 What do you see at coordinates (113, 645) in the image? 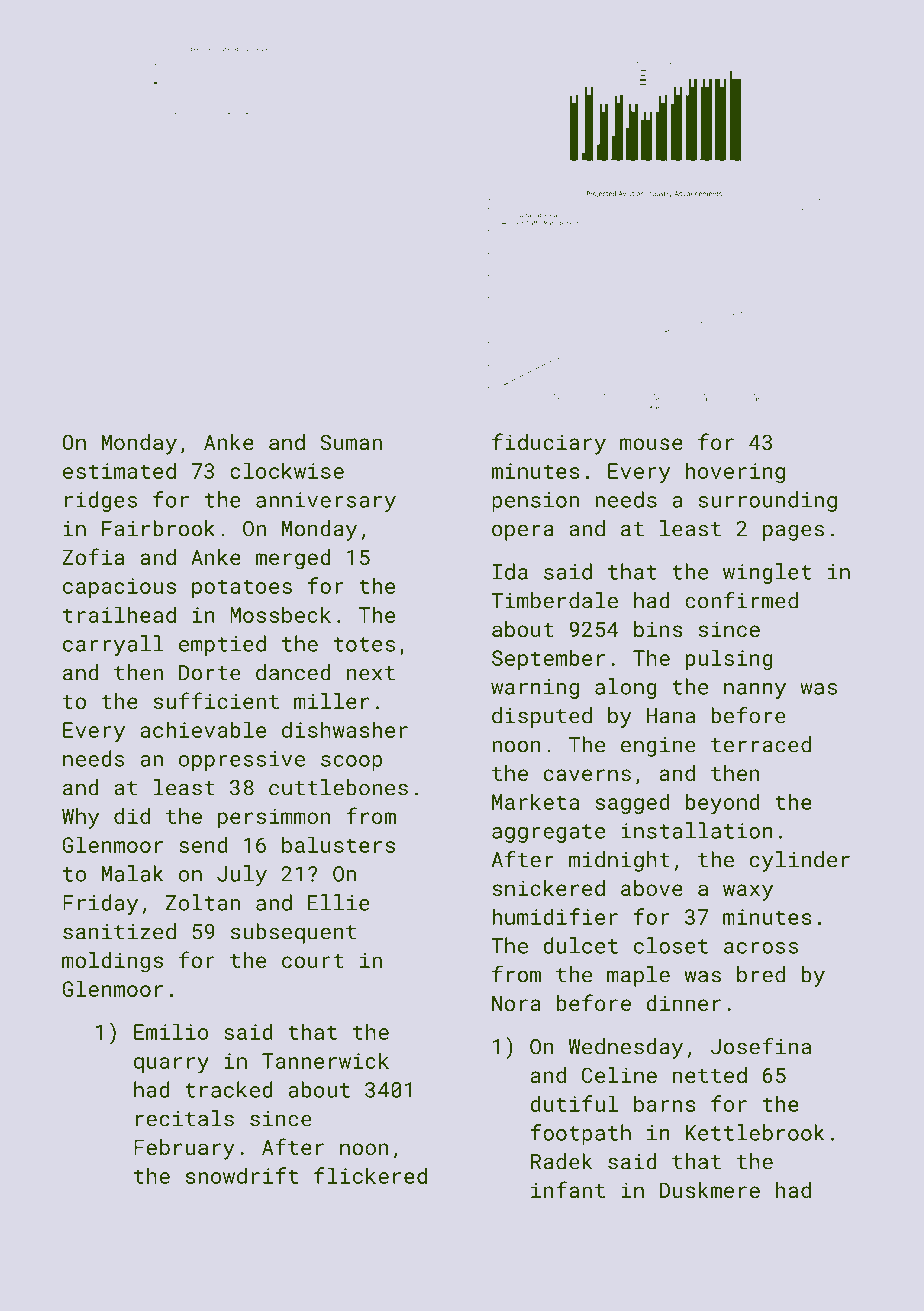
I see `carryall` at bounding box center [113, 645].
